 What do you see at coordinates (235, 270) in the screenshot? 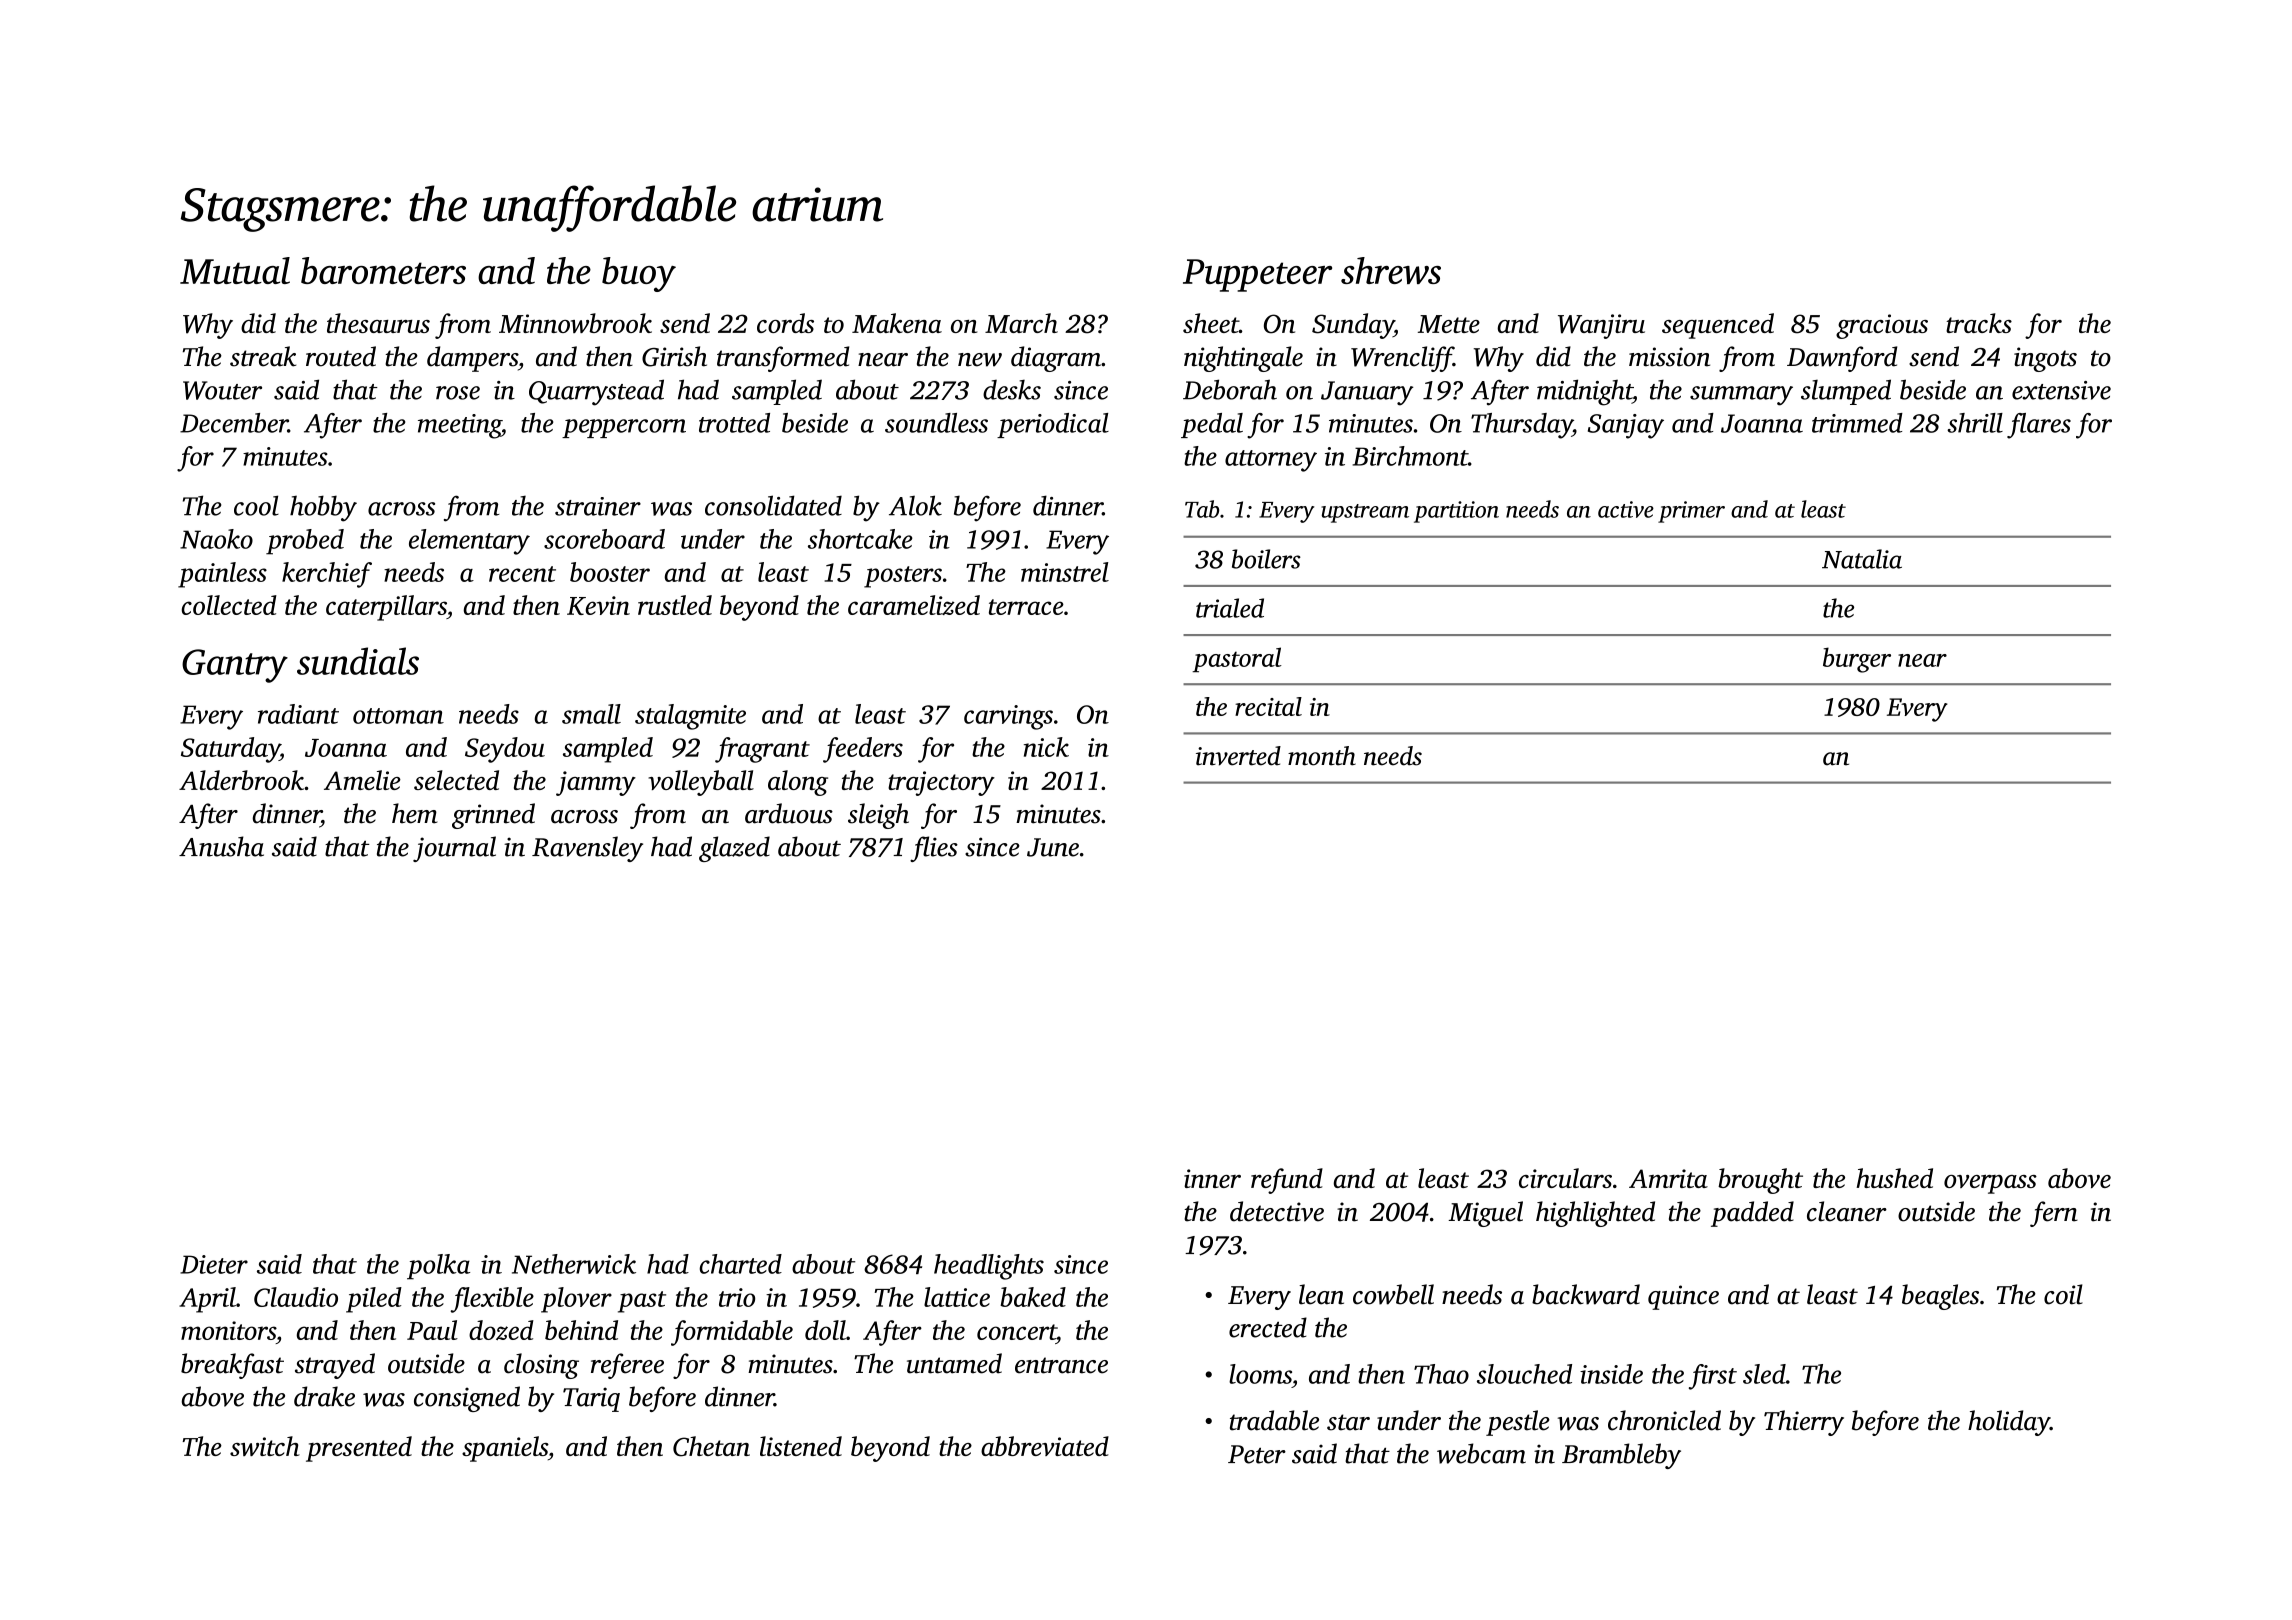
I see `Mutual` at bounding box center [235, 270].
